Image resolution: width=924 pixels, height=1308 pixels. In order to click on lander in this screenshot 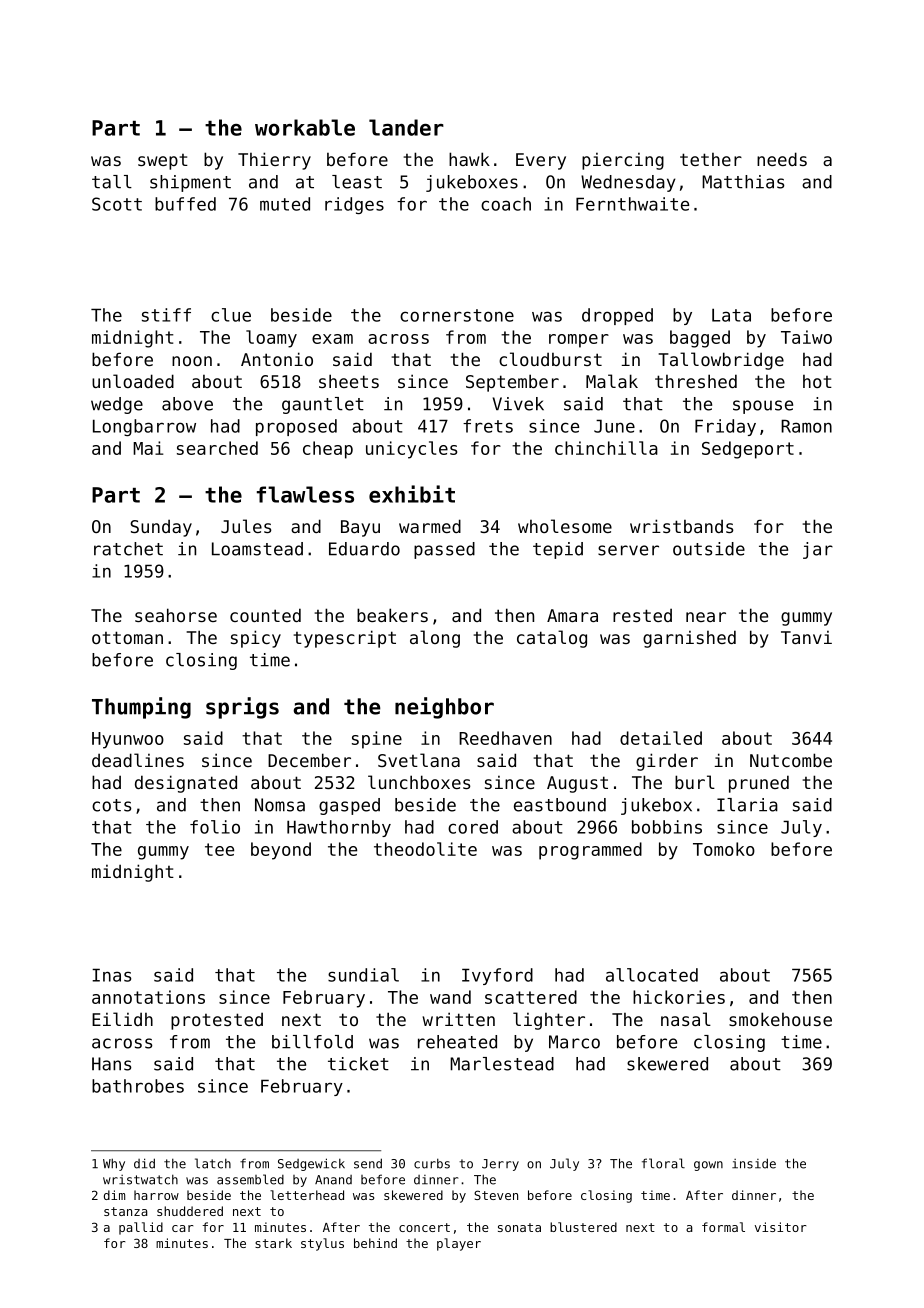, I will do `click(406, 127)`.
